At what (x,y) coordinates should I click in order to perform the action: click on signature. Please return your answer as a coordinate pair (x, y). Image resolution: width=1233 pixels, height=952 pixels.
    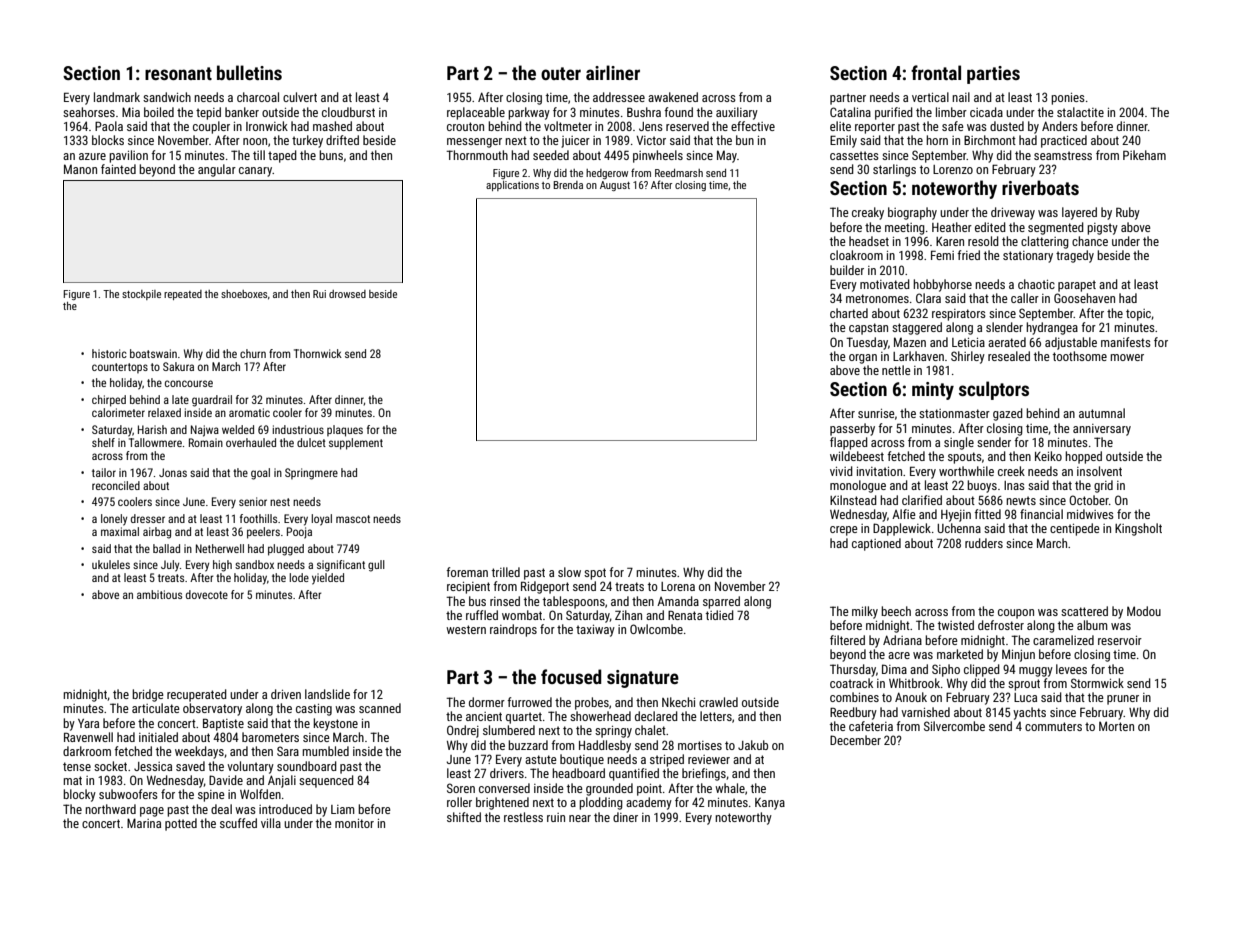
    Looking at the image, I should click on (643, 679).
